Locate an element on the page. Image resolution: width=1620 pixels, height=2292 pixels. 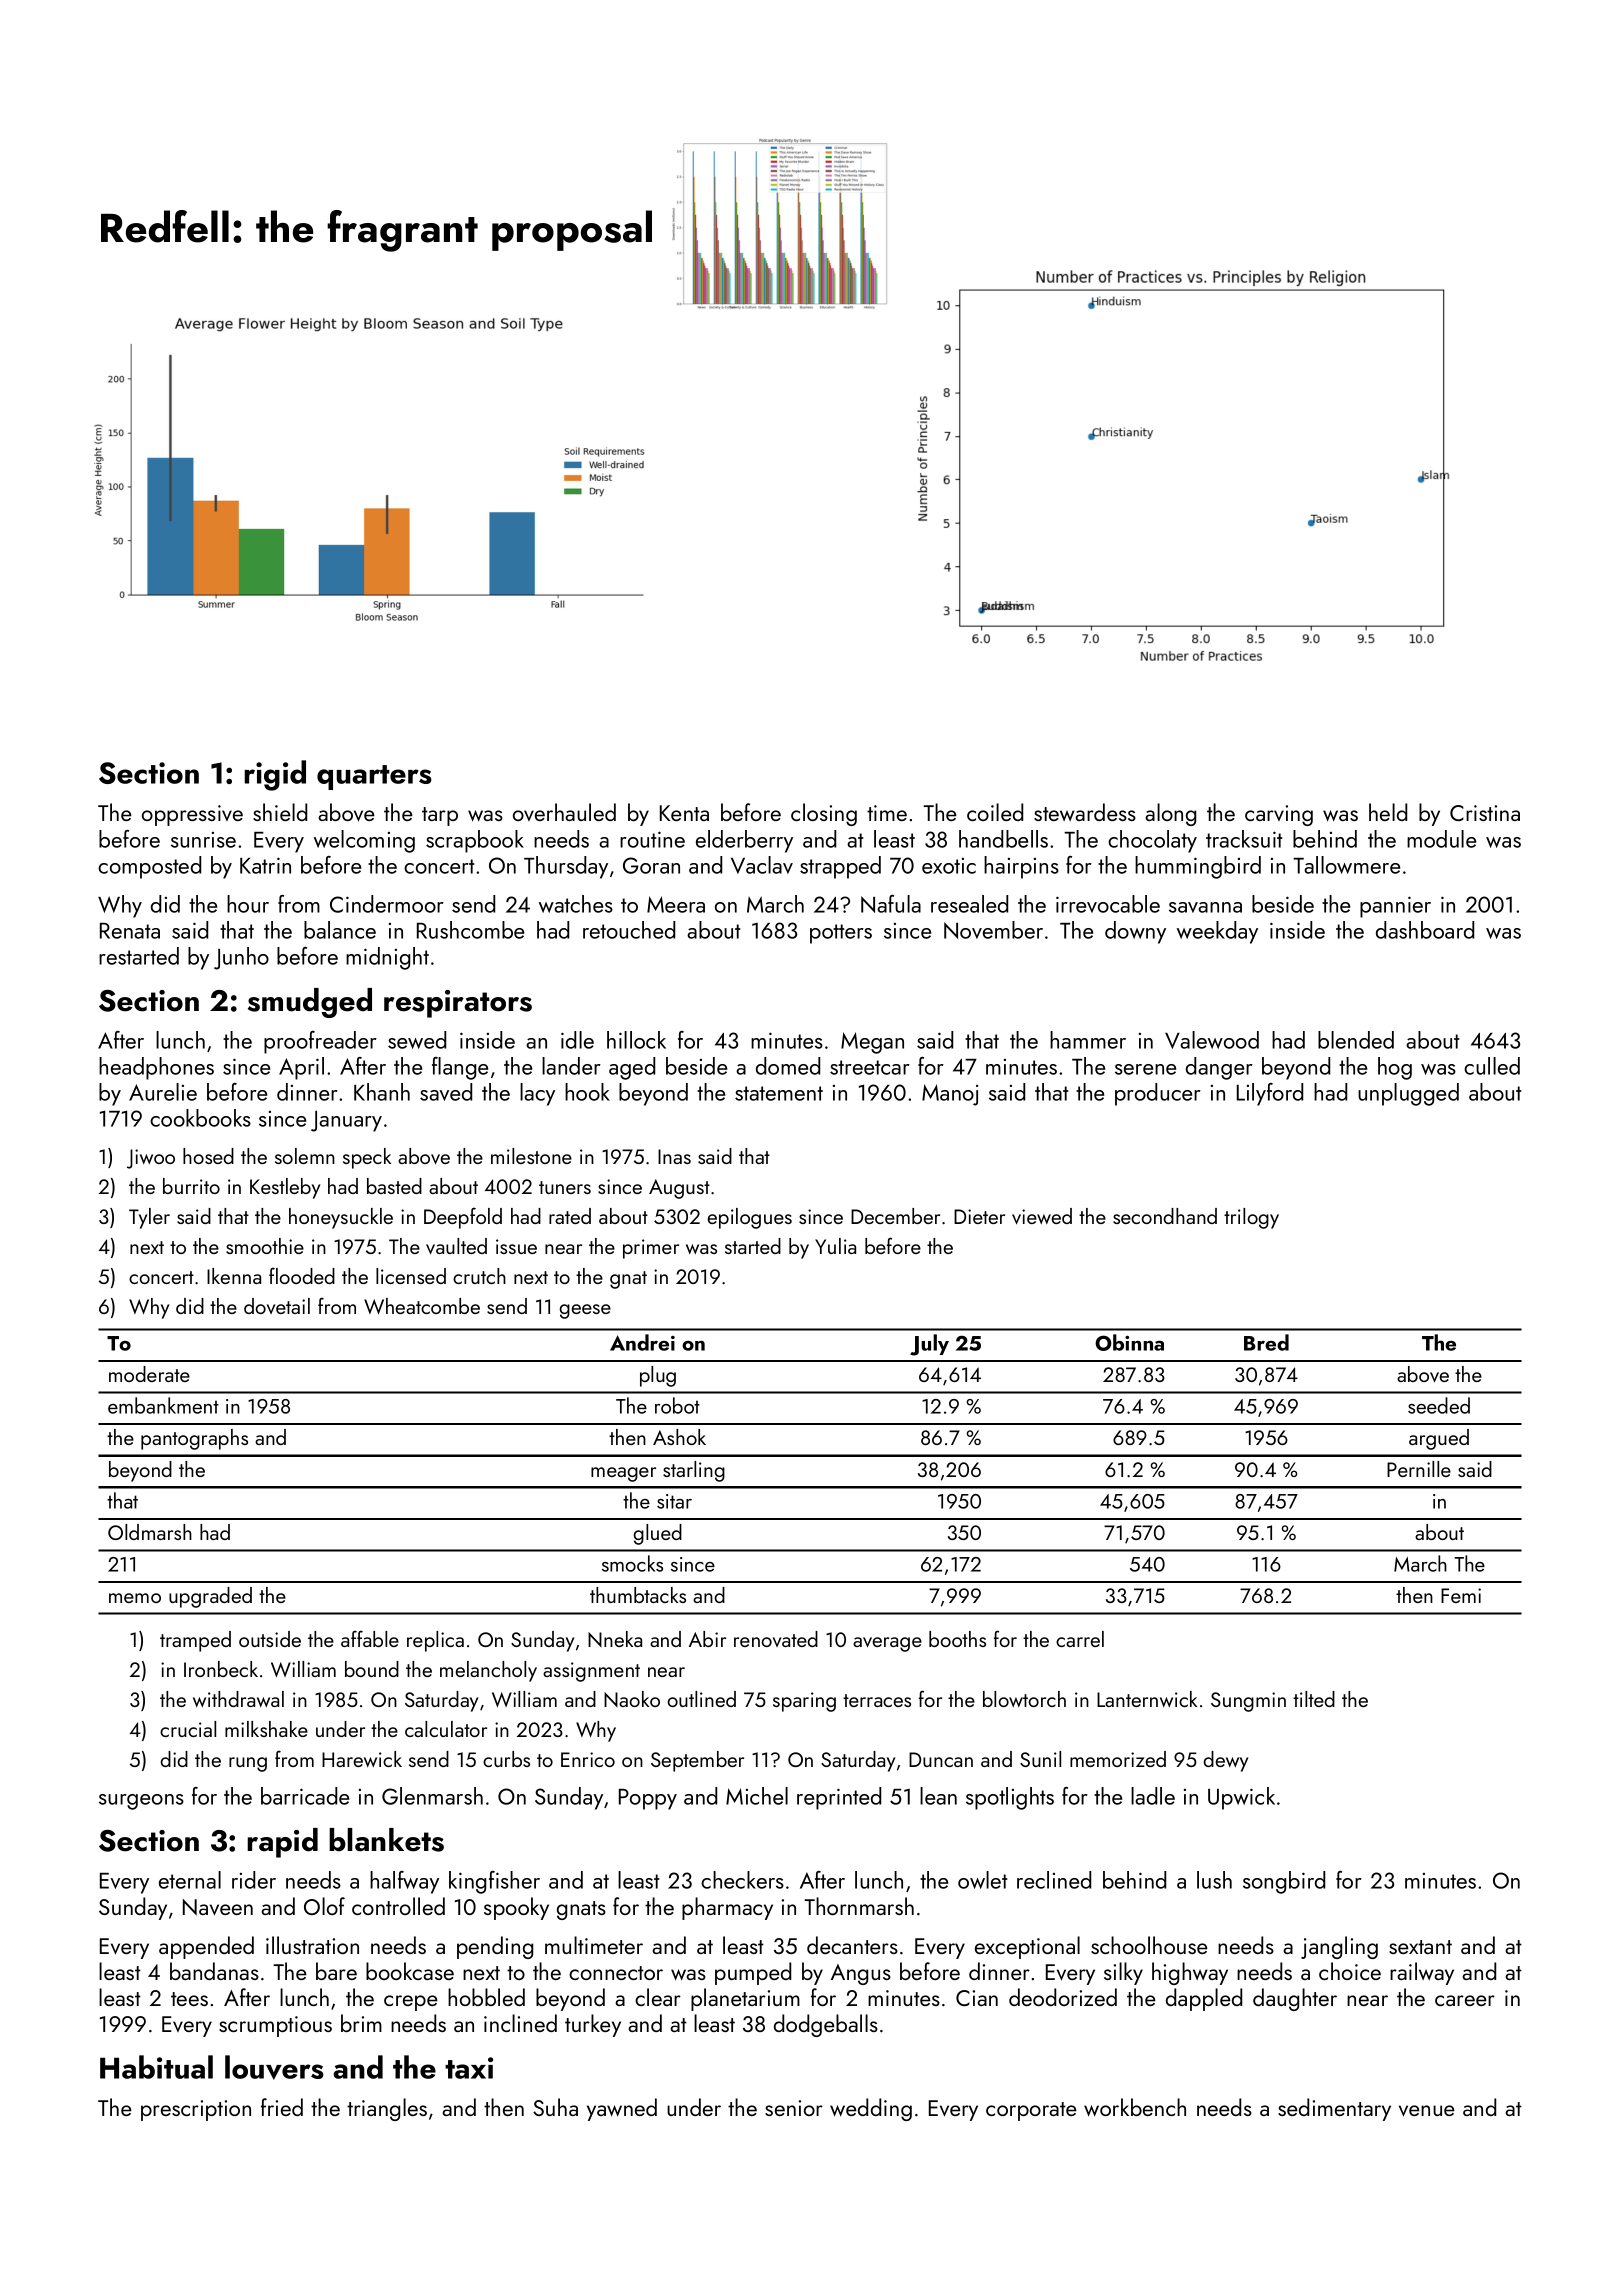
exceptional is located at coordinates (1027, 1947).
